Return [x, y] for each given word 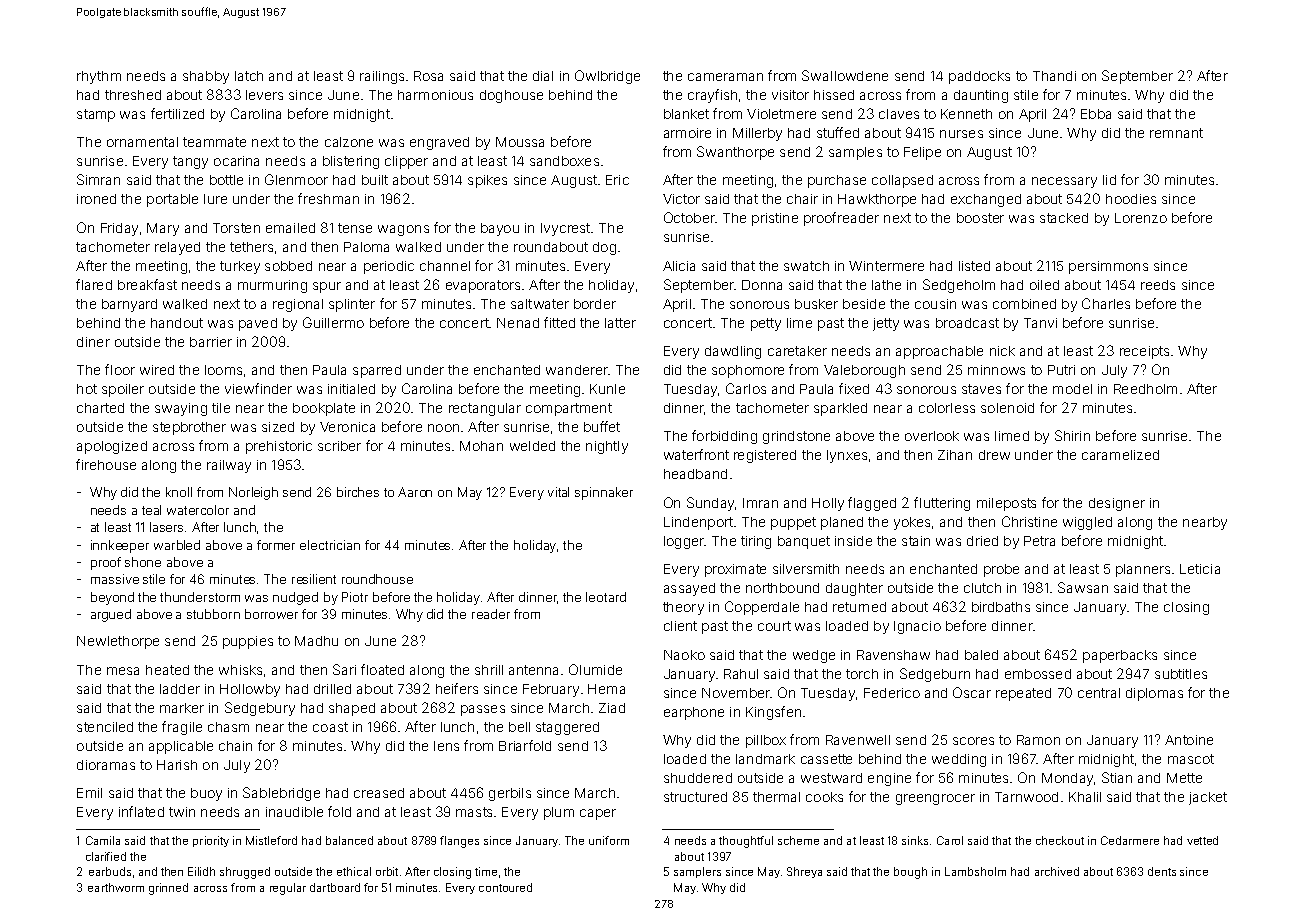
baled [981, 655]
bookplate [324, 409]
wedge [814, 656]
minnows [996, 370]
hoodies [1131, 199]
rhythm [99, 77]
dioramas [106, 765]
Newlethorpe [118, 642]
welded [532, 446]
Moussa [520, 142]
